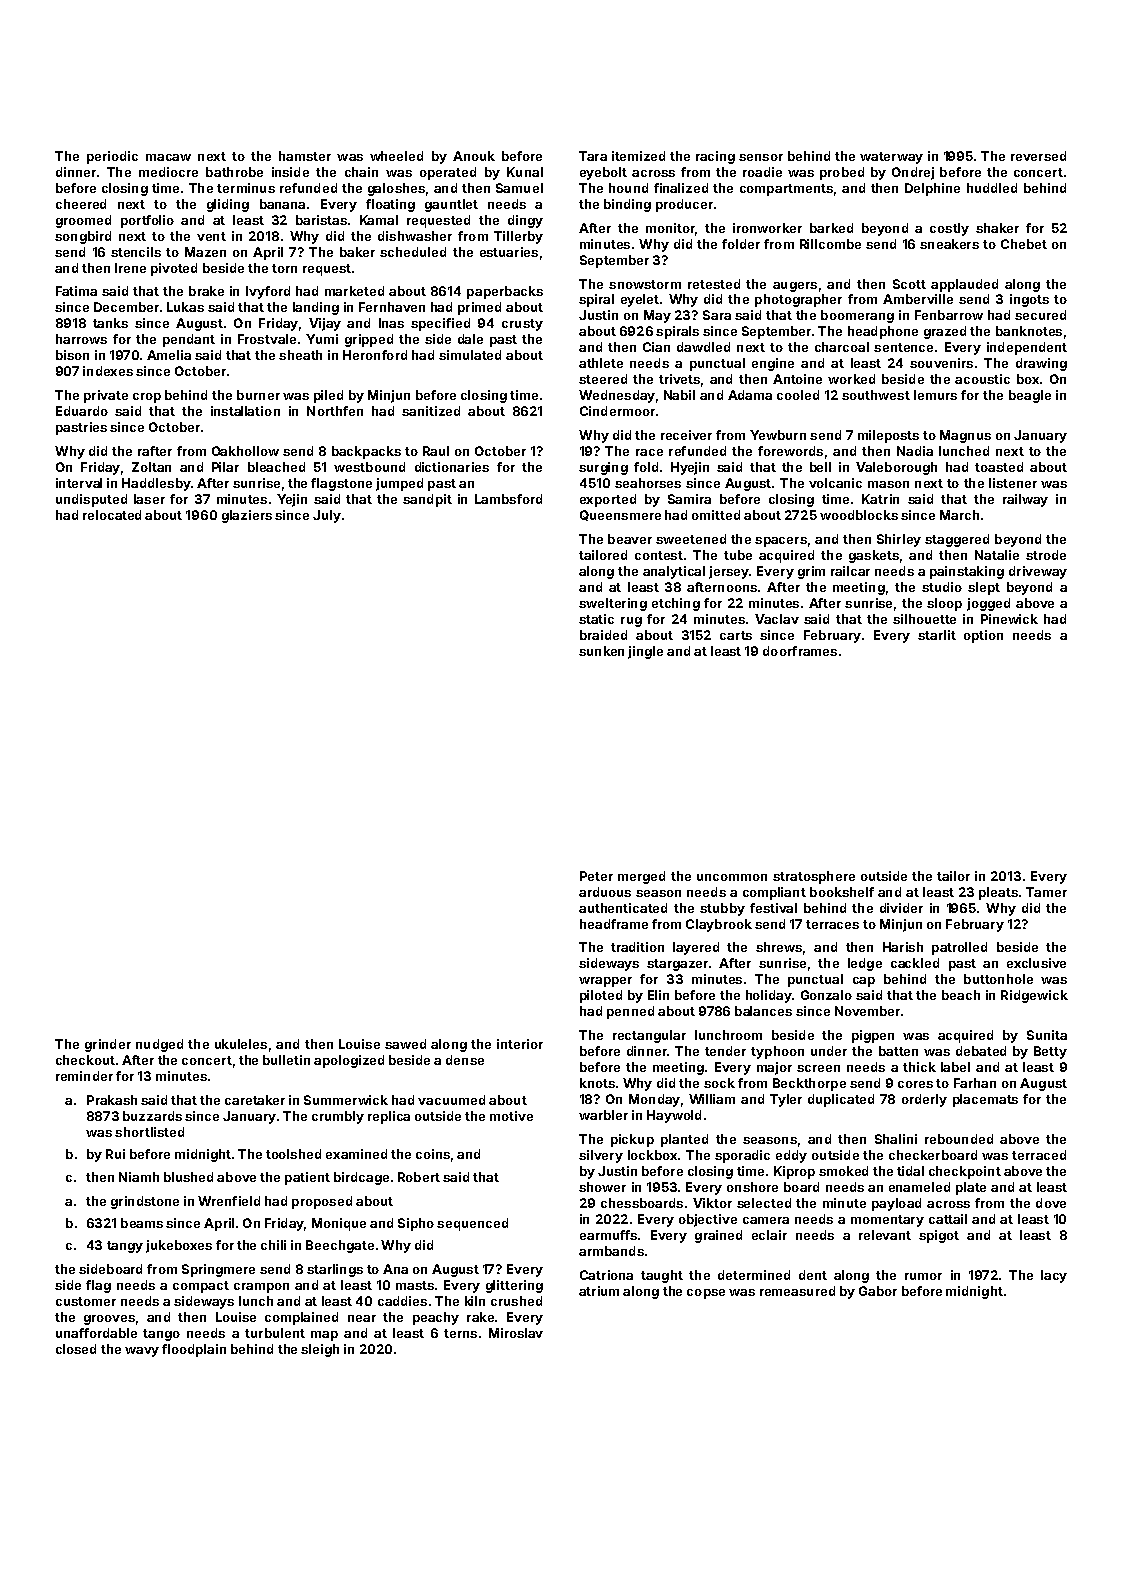 The width and height of the image is (1122, 1587). I want to click on bookshelf, so click(842, 892).
